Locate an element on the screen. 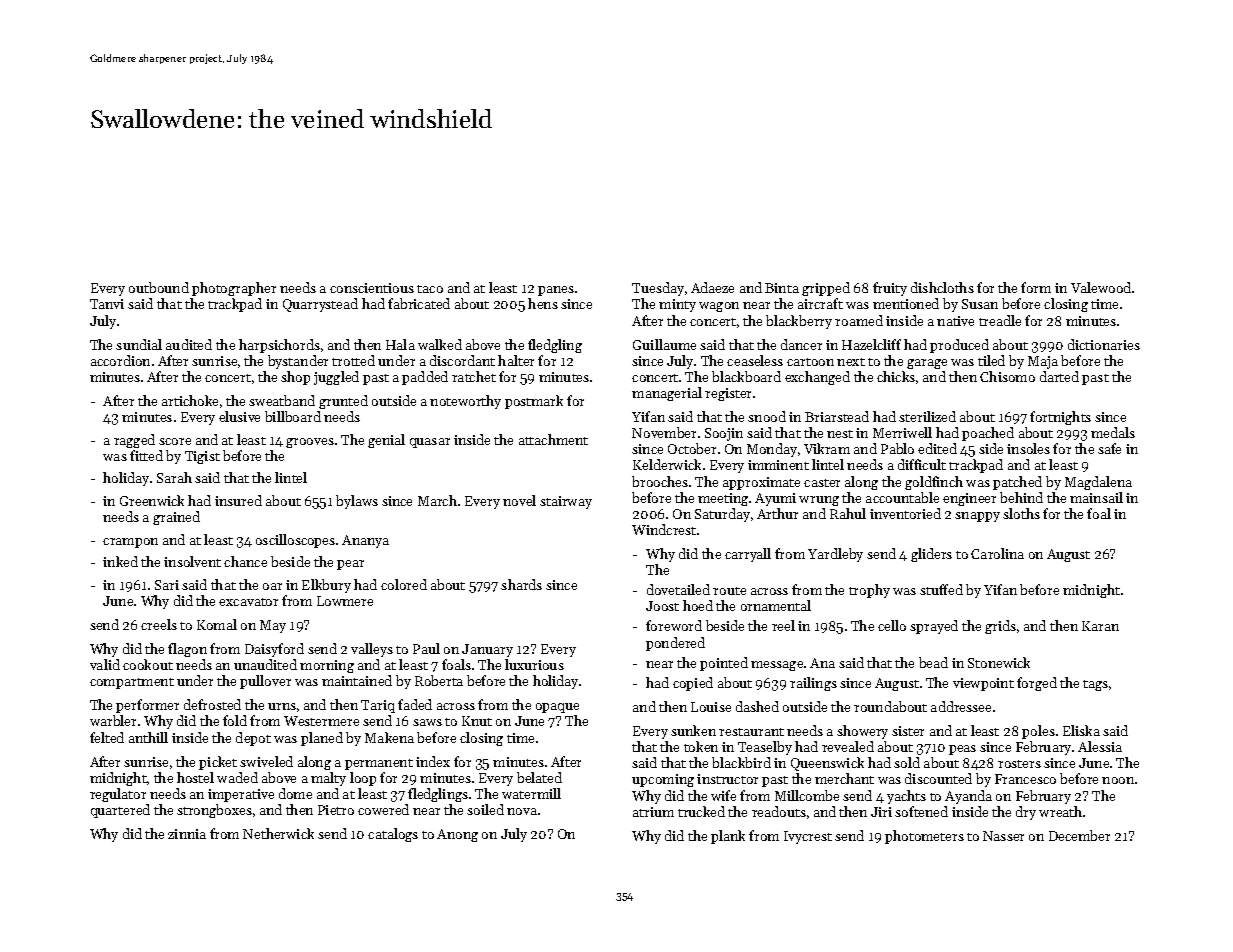 The image size is (1233, 952). forged is located at coordinates (1037, 684).
